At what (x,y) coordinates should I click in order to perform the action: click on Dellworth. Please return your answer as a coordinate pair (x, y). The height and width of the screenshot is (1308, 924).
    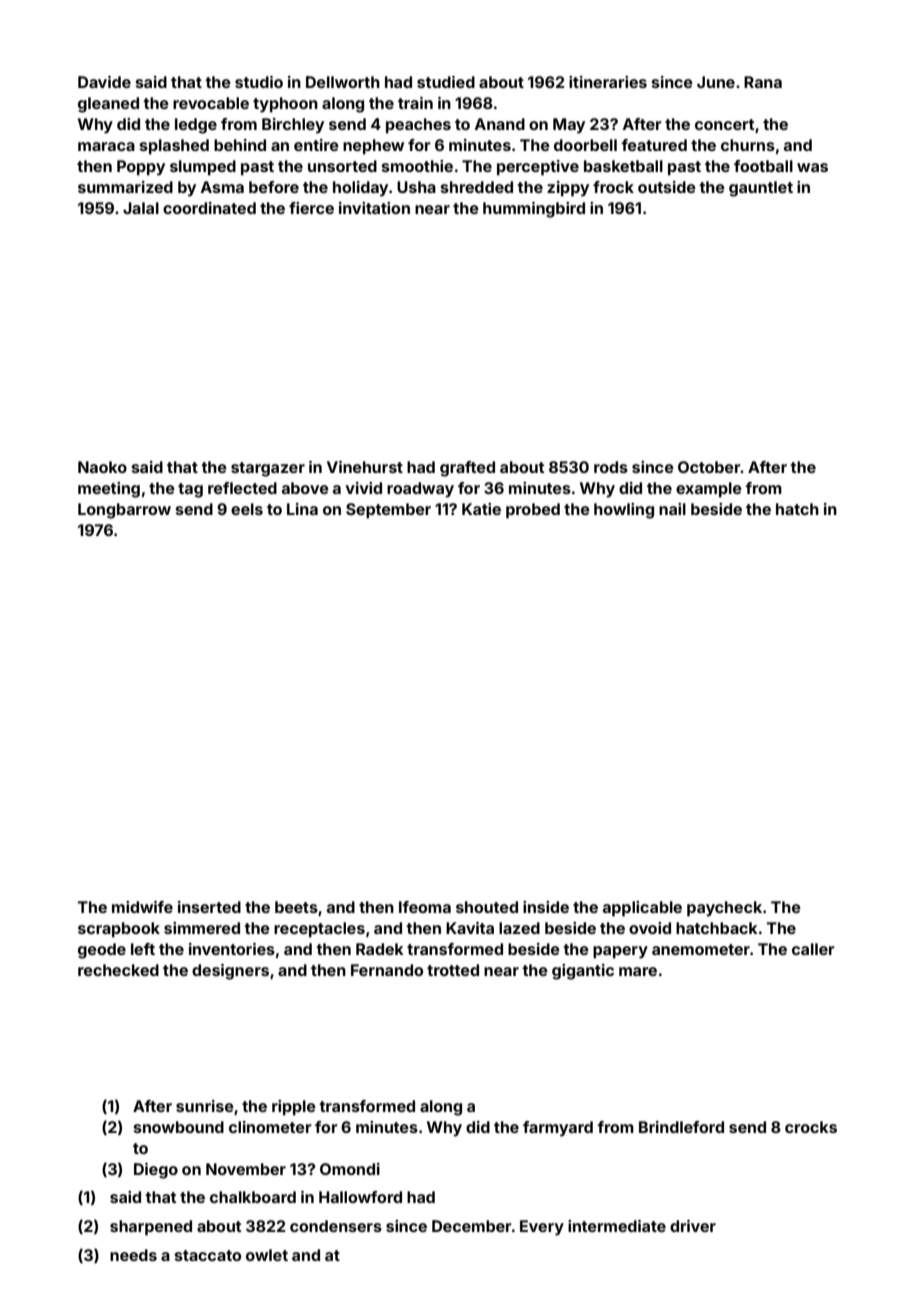
    Looking at the image, I should click on (343, 82).
